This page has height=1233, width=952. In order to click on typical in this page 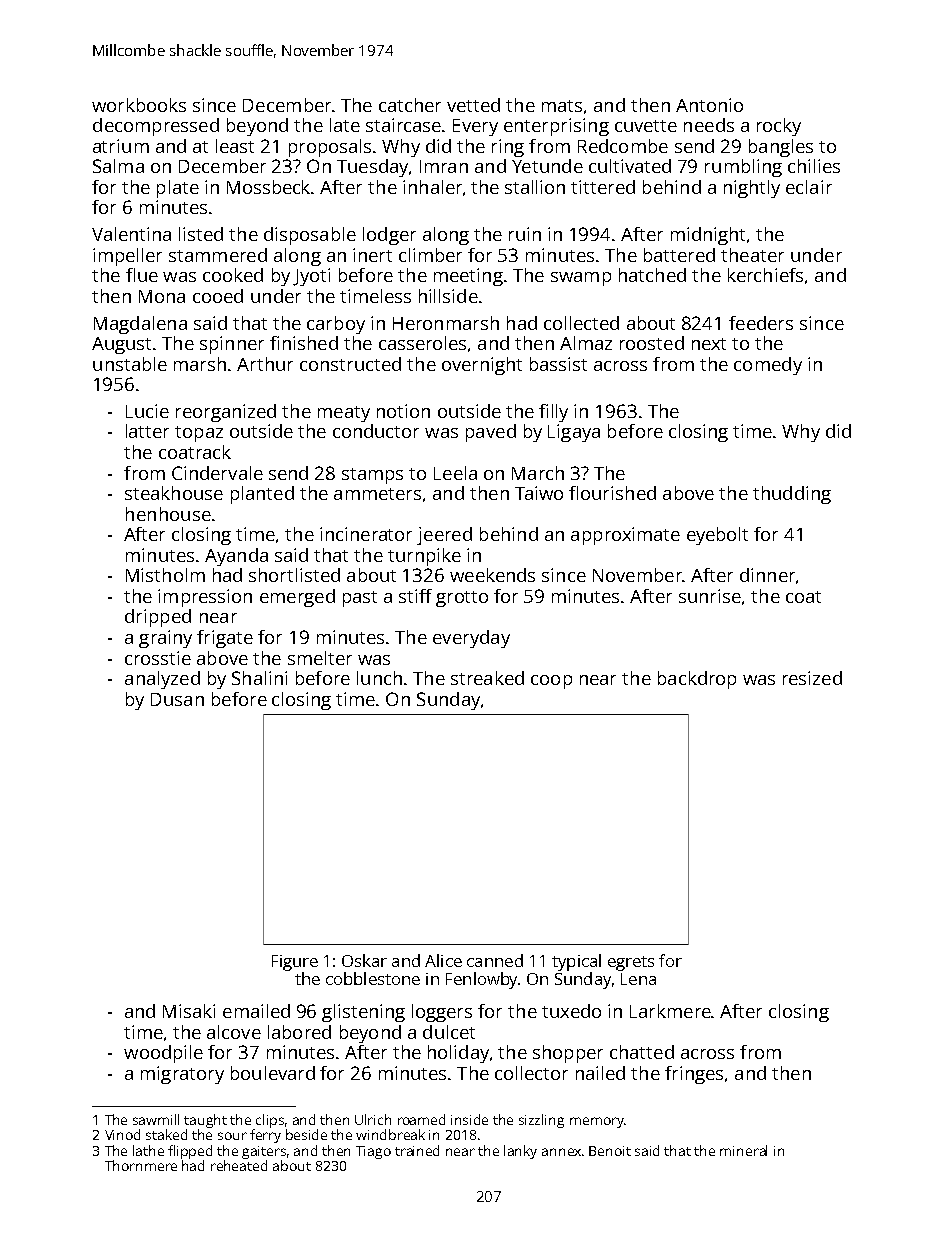, I will do `click(576, 962)`.
